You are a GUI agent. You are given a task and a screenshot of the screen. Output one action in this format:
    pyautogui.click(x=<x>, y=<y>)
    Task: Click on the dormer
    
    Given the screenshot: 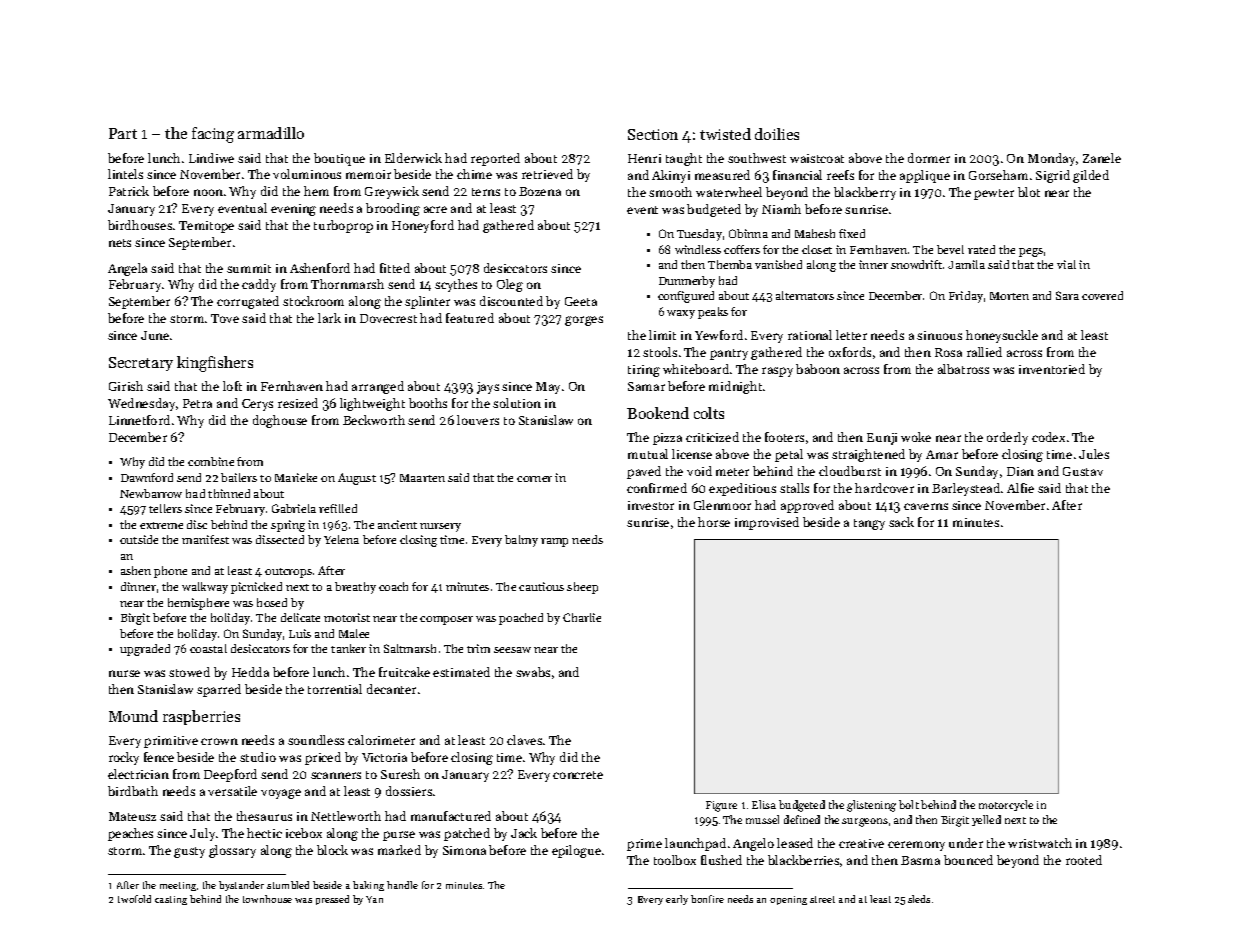 What is the action you would take?
    pyautogui.click(x=929, y=158)
